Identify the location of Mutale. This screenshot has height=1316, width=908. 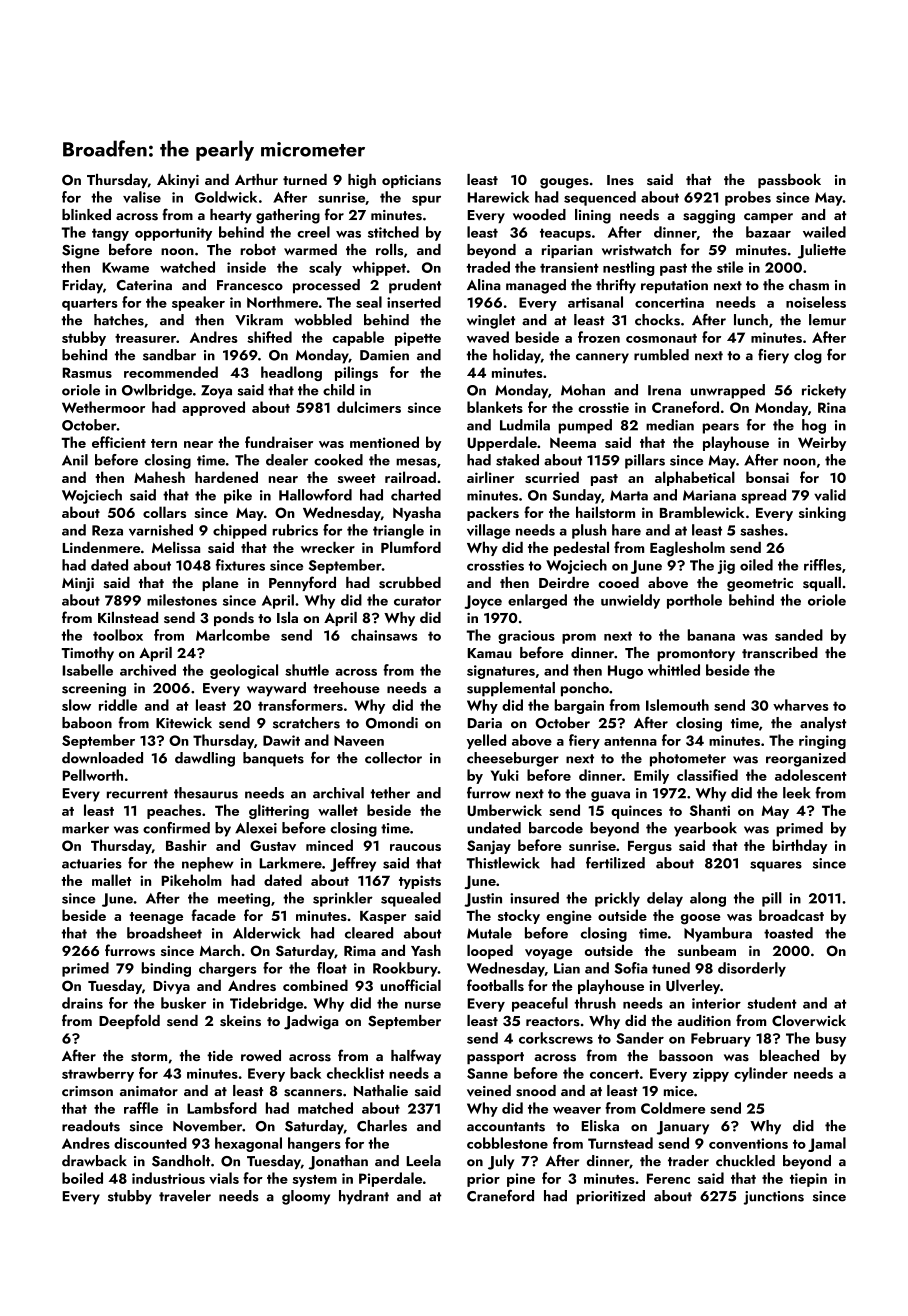
(489, 933).
